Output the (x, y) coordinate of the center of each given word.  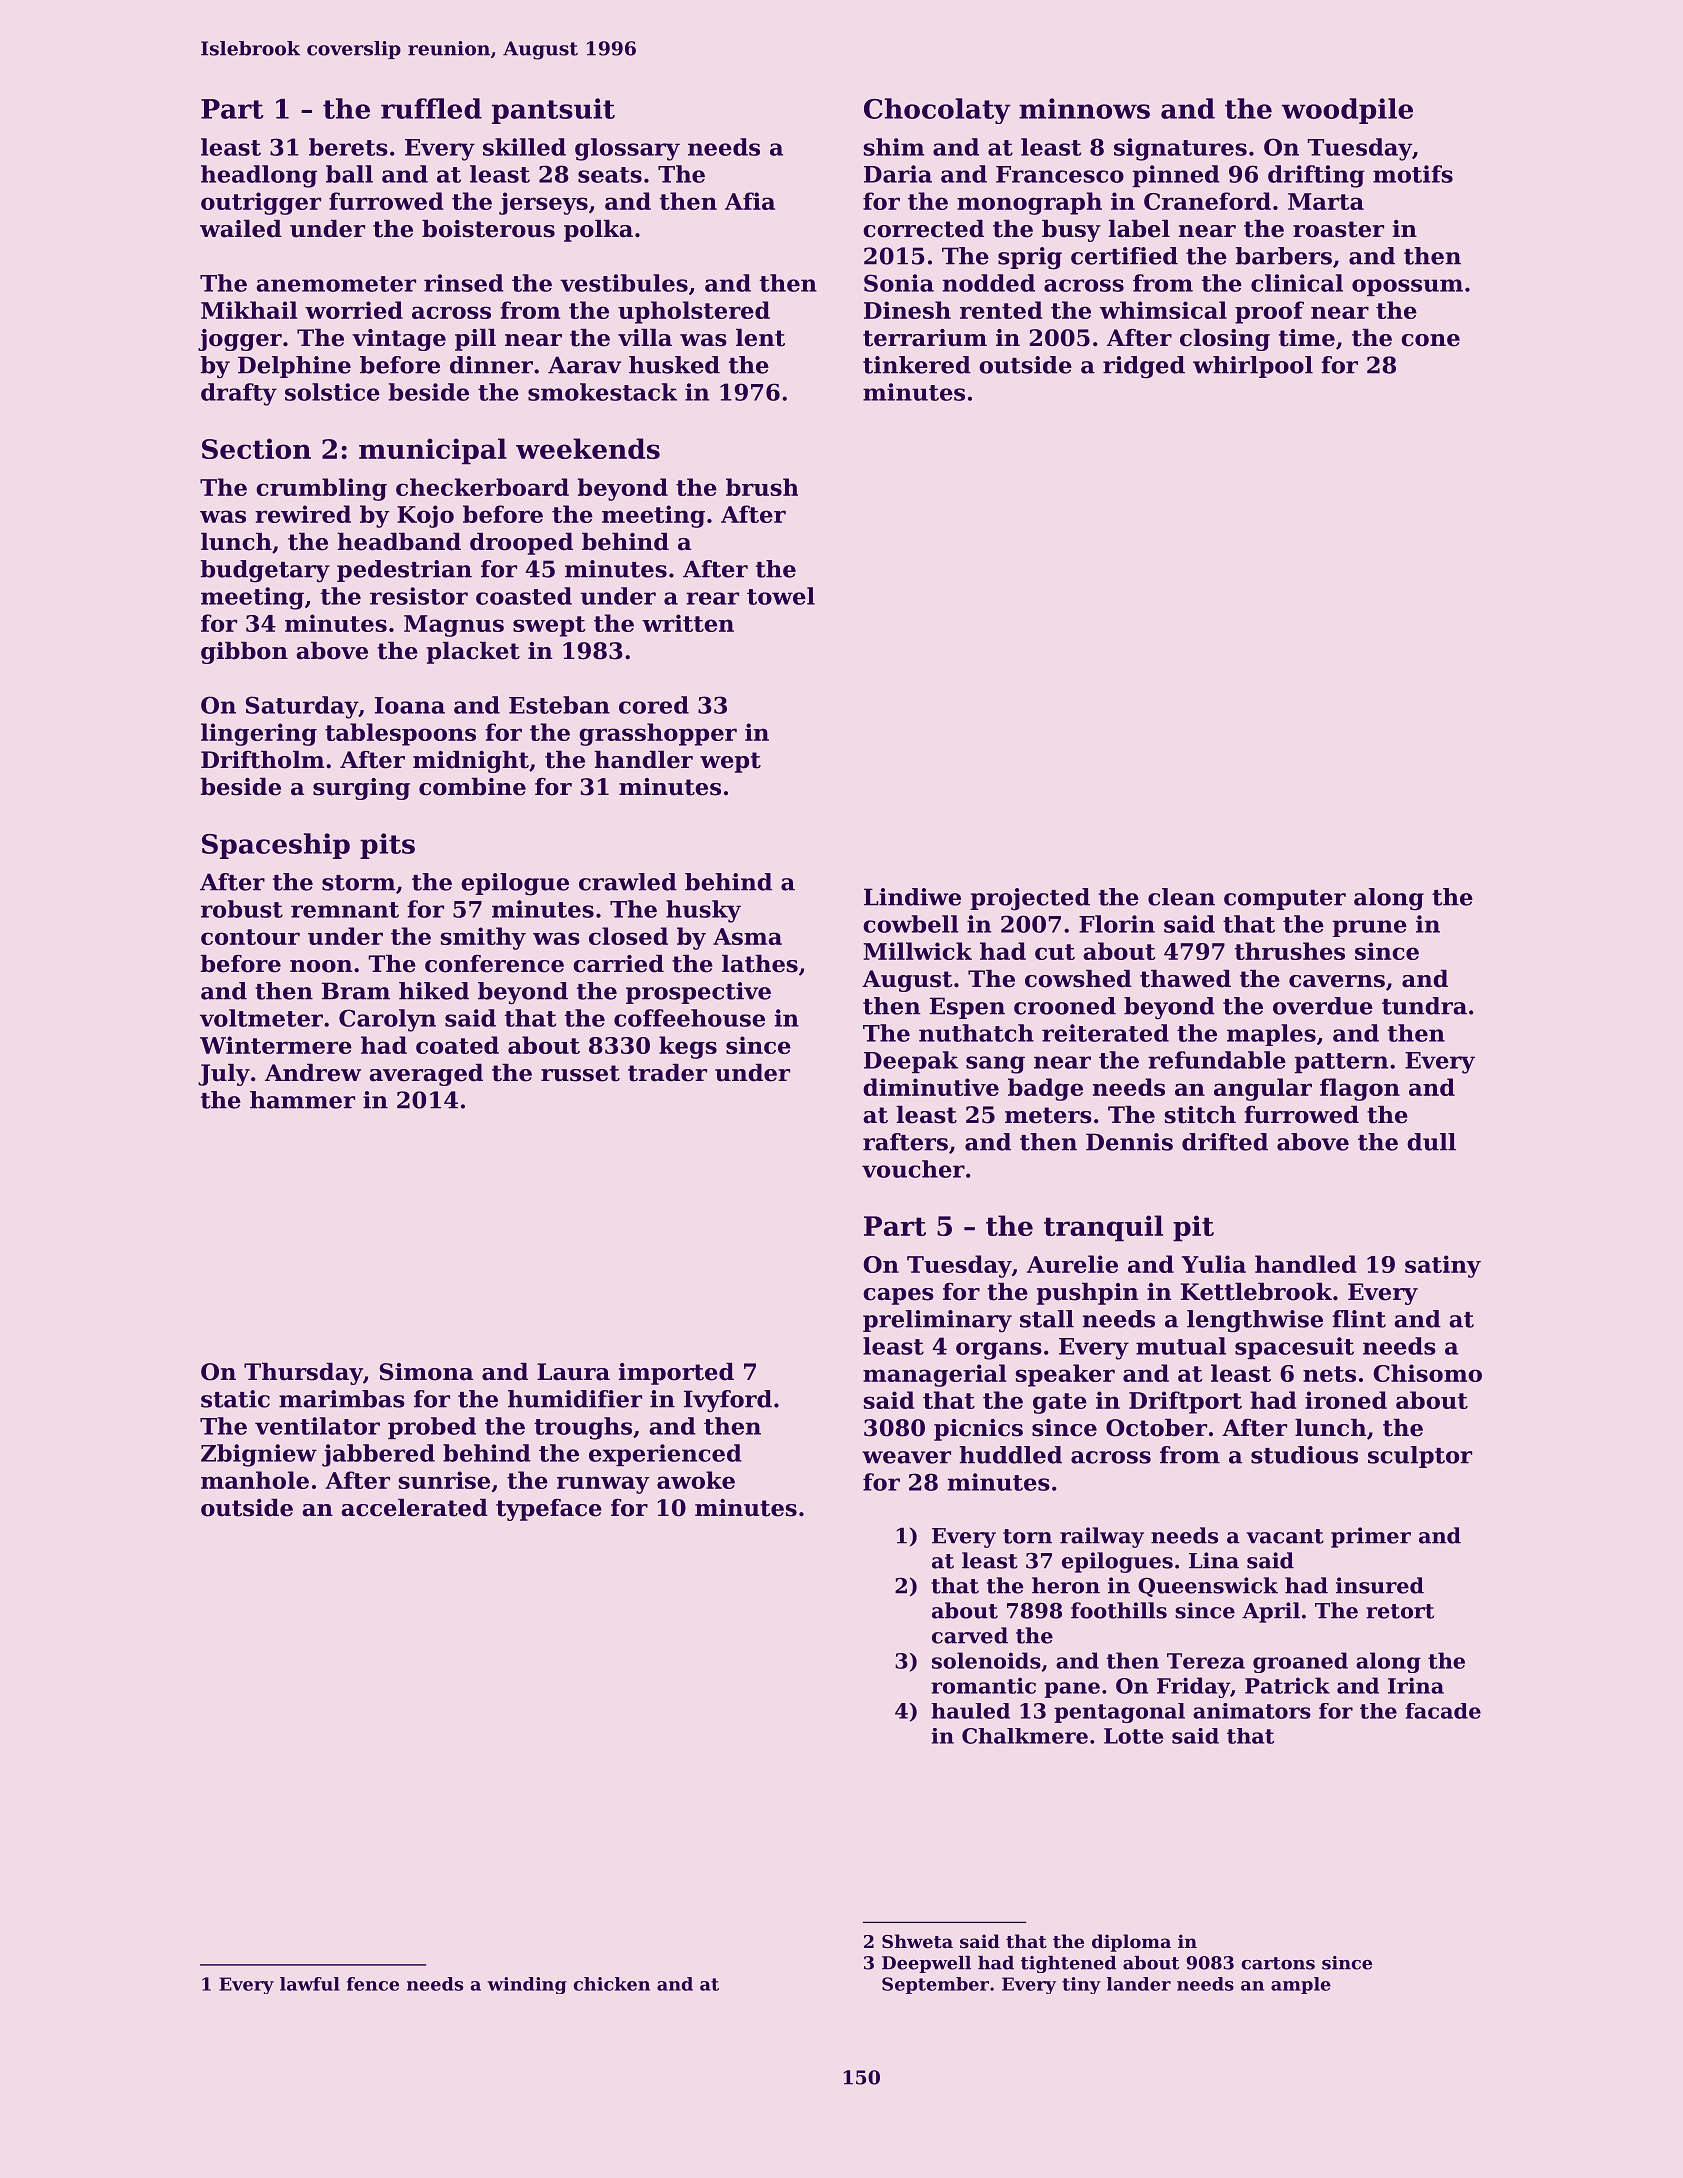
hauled (970, 1711)
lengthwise (1255, 1321)
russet (580, 1073)
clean (1181, 897)
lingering (259, 734)
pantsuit (553, 111)
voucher (913, 1169)
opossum (1407, 287)
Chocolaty (937, 111)
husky (703, 911)
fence (373, 1984)
